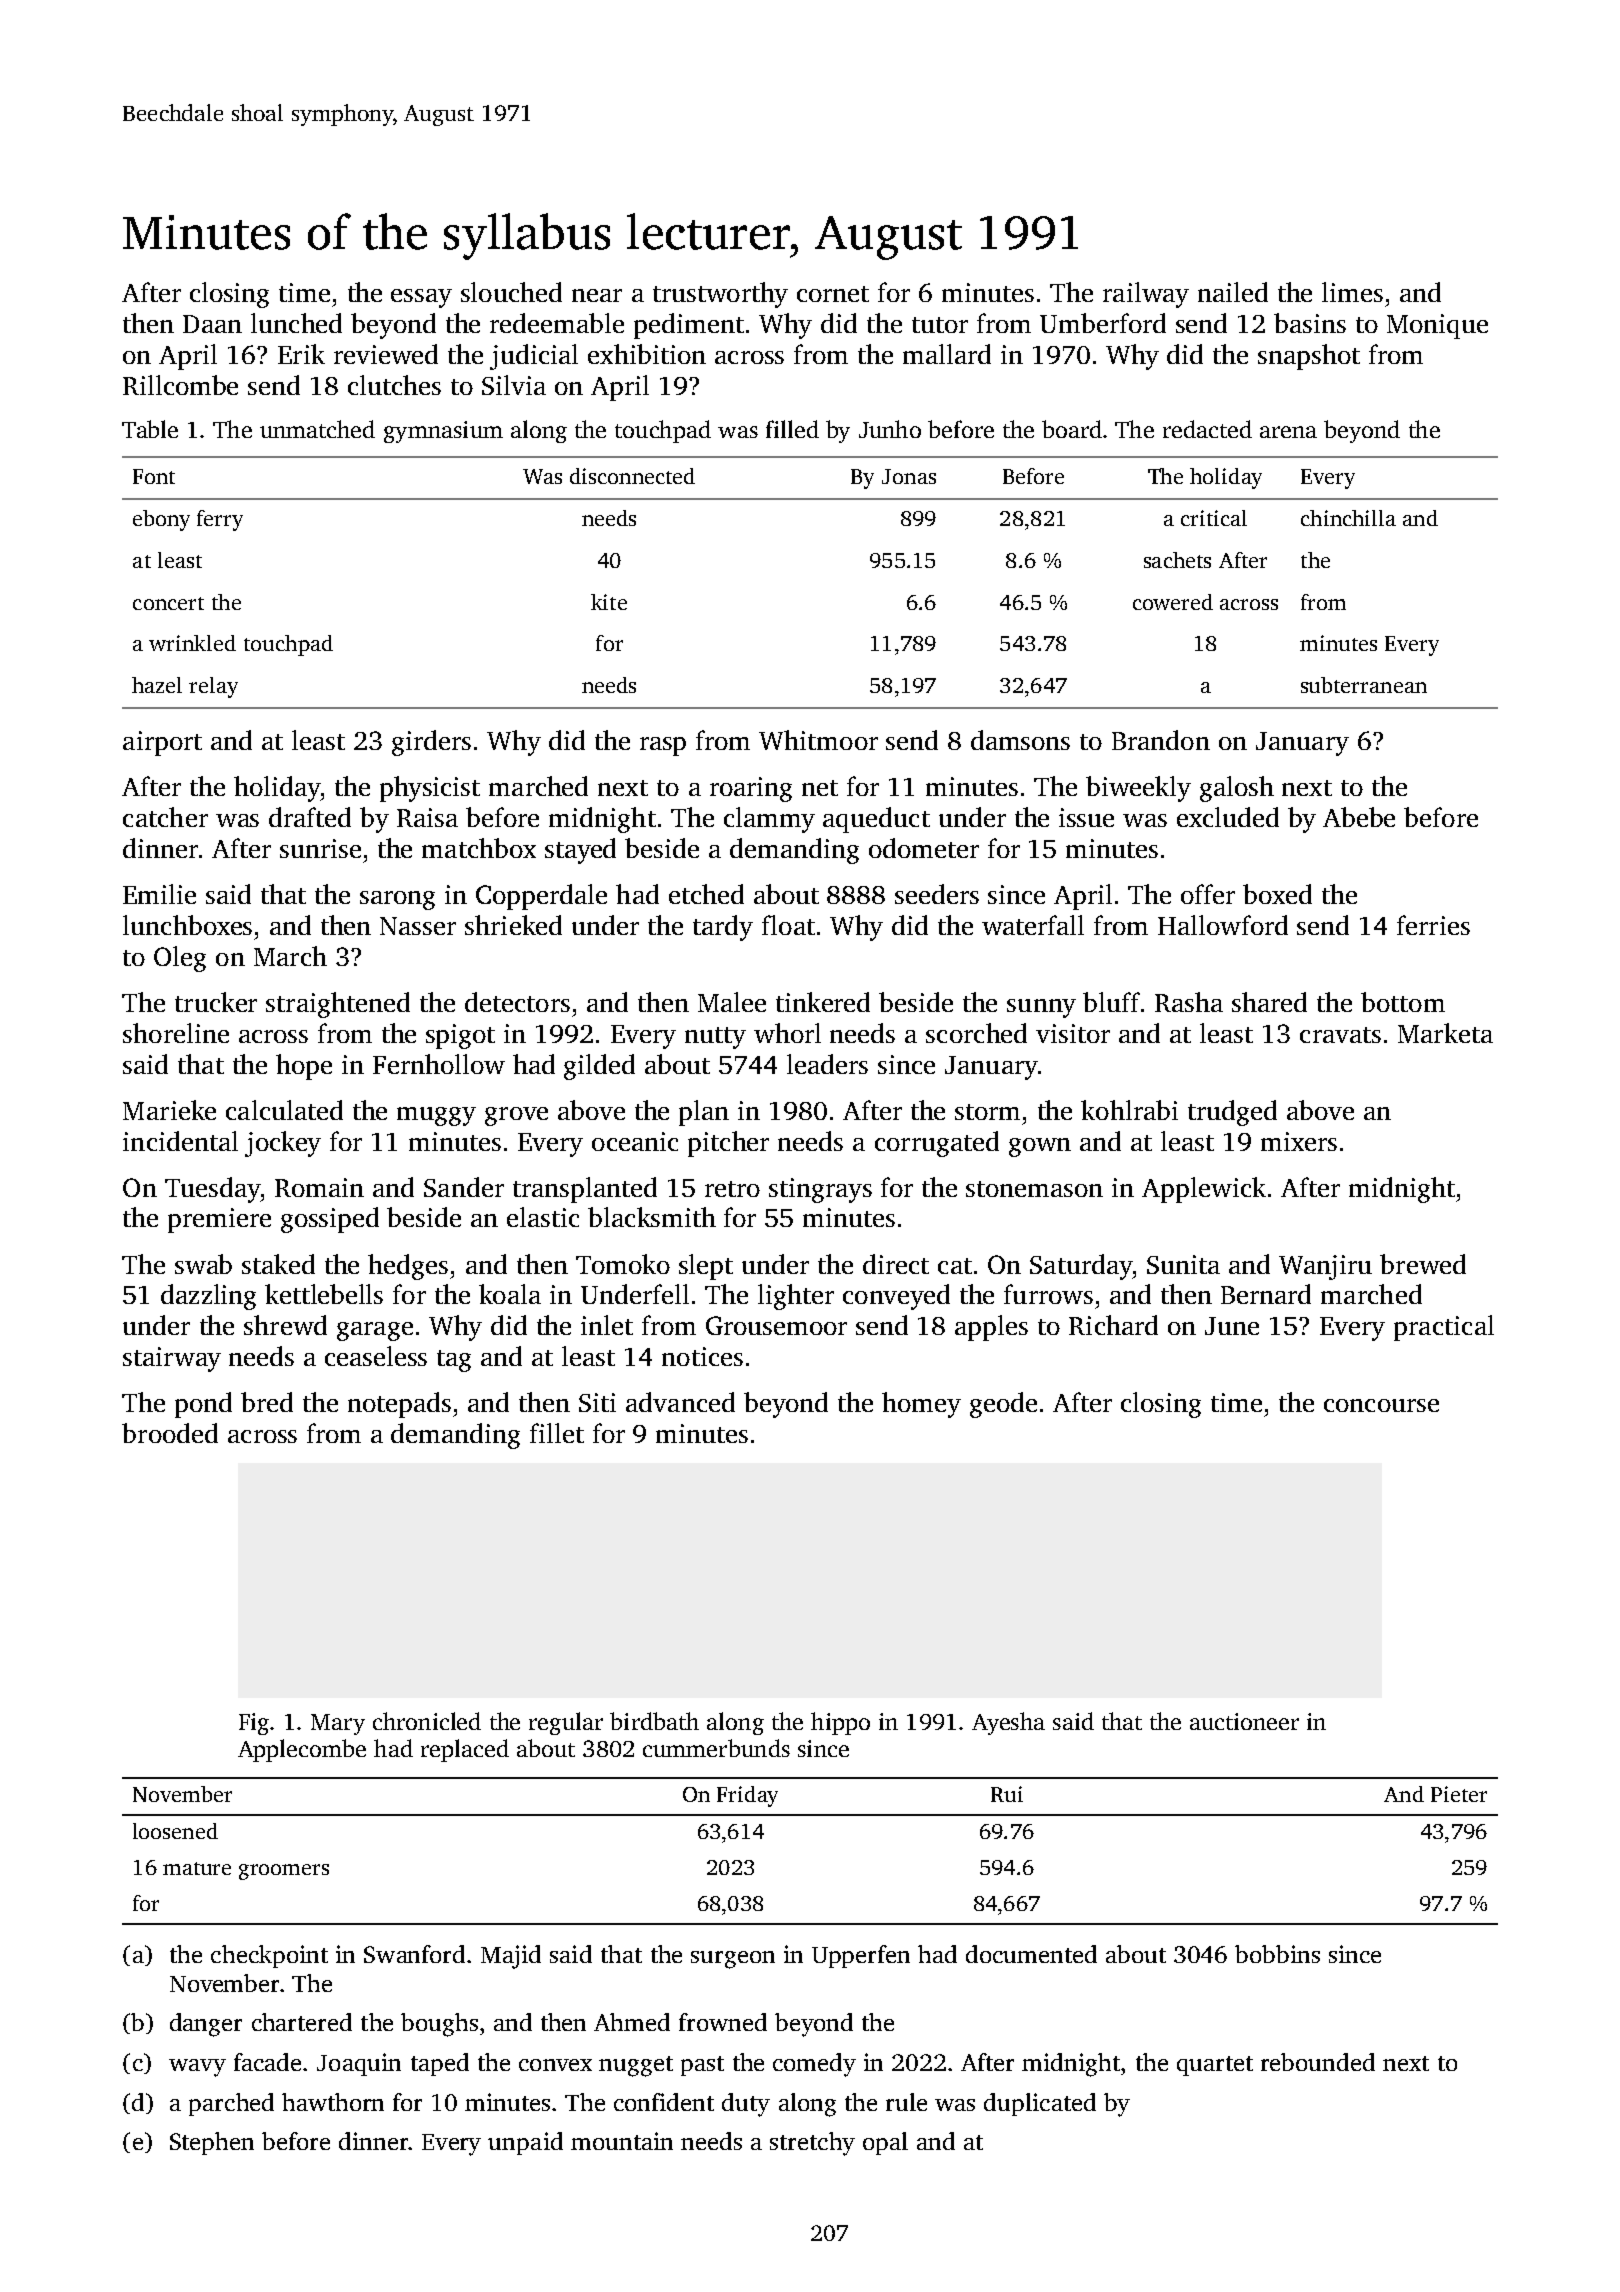  What do you see at coordinates (212, 2143) in the document?
I see `Stephen` at bounding box center [212, 2143].
